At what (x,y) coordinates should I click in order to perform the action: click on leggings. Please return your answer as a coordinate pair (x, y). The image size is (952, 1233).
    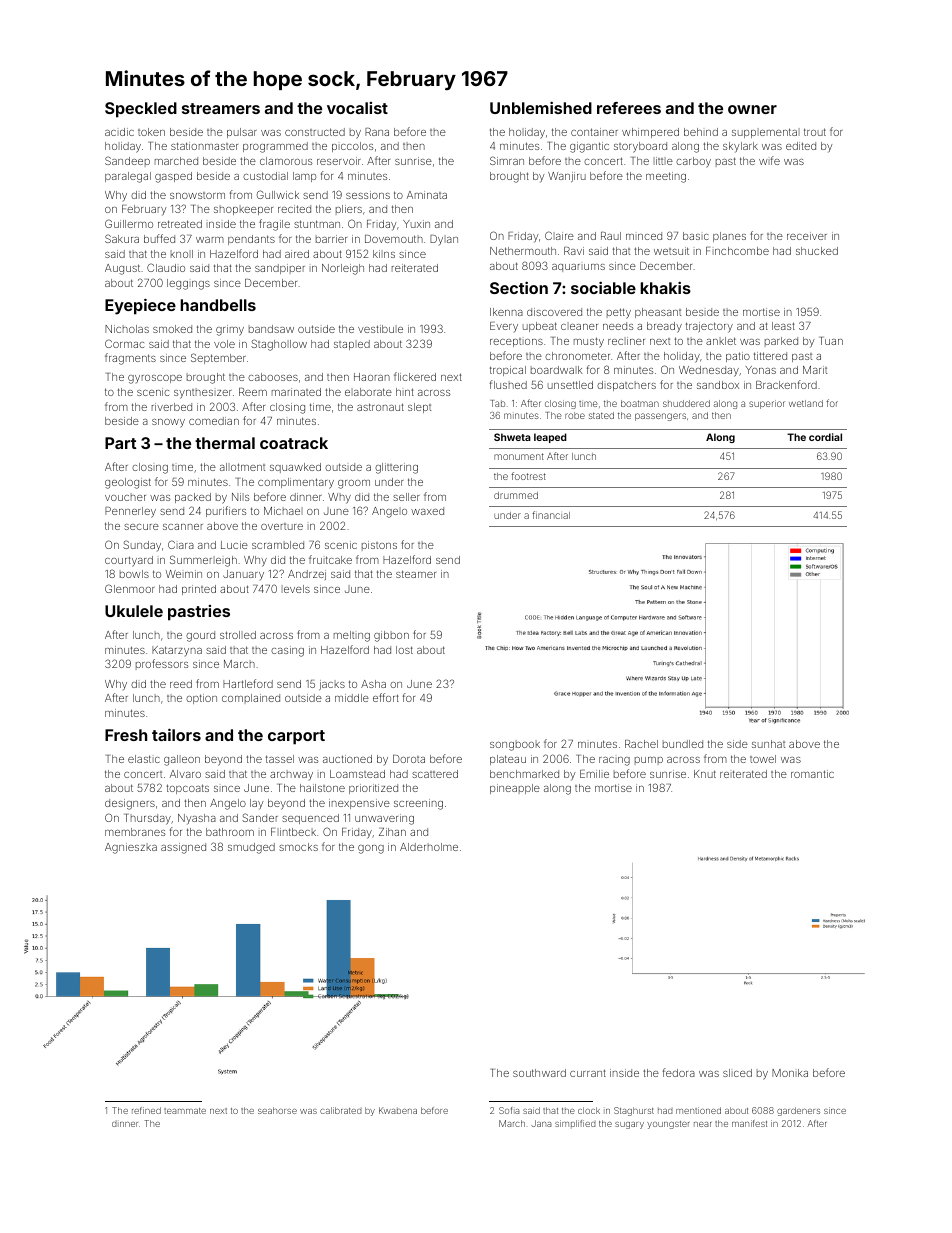
    Looking at the image, I should click on (188, 284).
